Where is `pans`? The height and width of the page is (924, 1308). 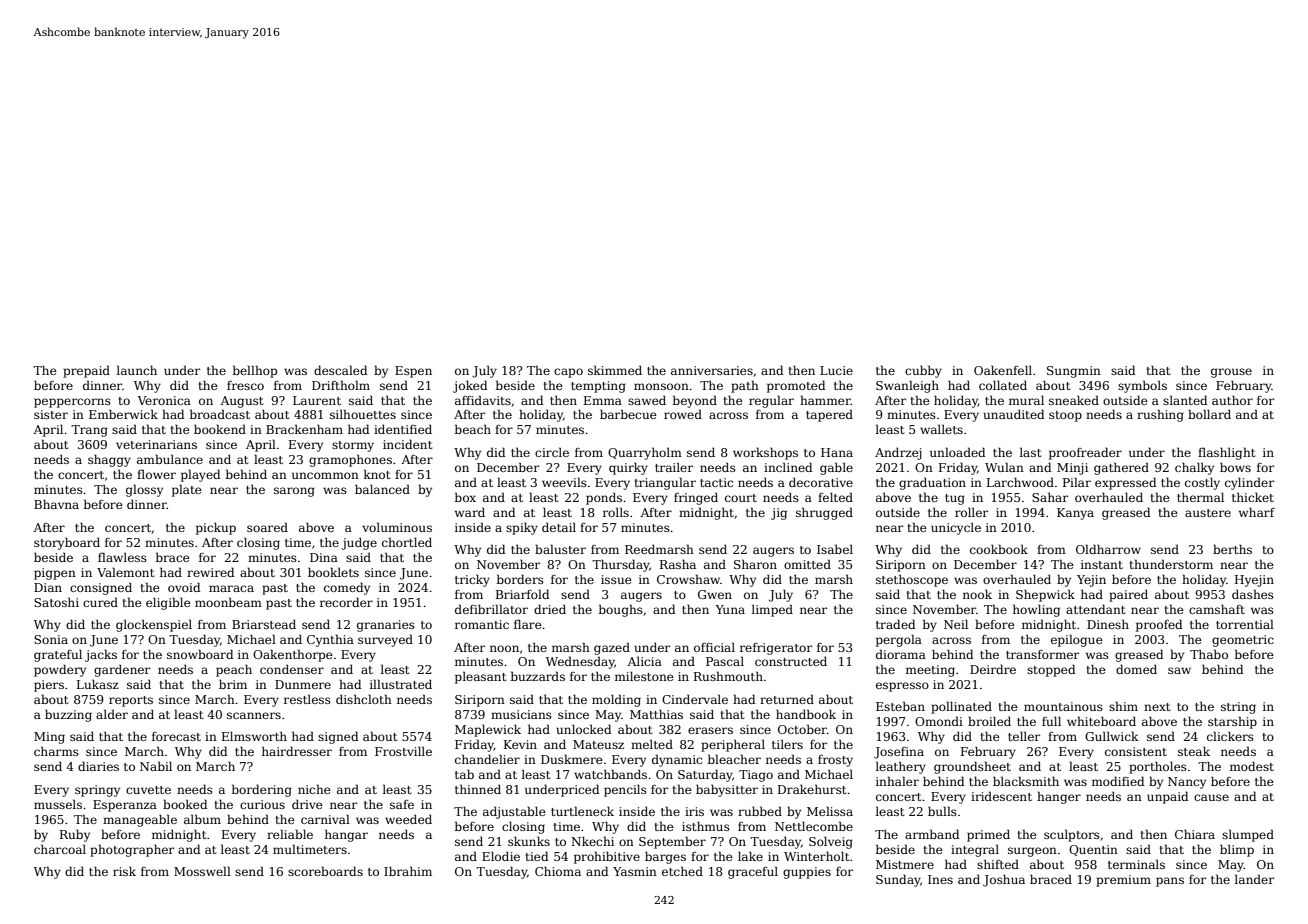
pans is located at coordinates (1170, 882).
